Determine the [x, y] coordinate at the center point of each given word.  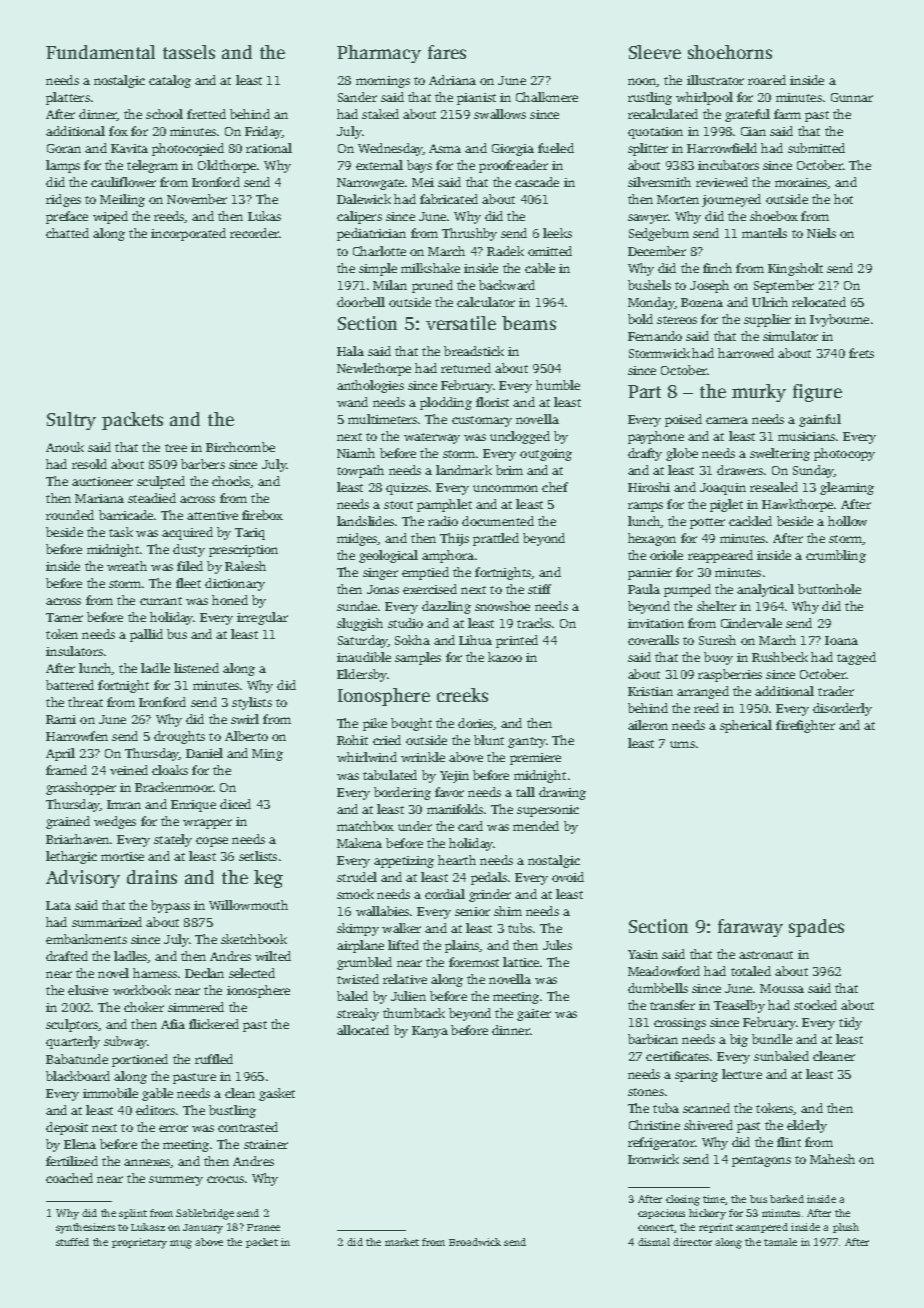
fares [447, 52]
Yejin [454, 777]
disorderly [842, 709]
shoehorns [730, 52]
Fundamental [100, 52]
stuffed [72, 1242]
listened [196, 668]
